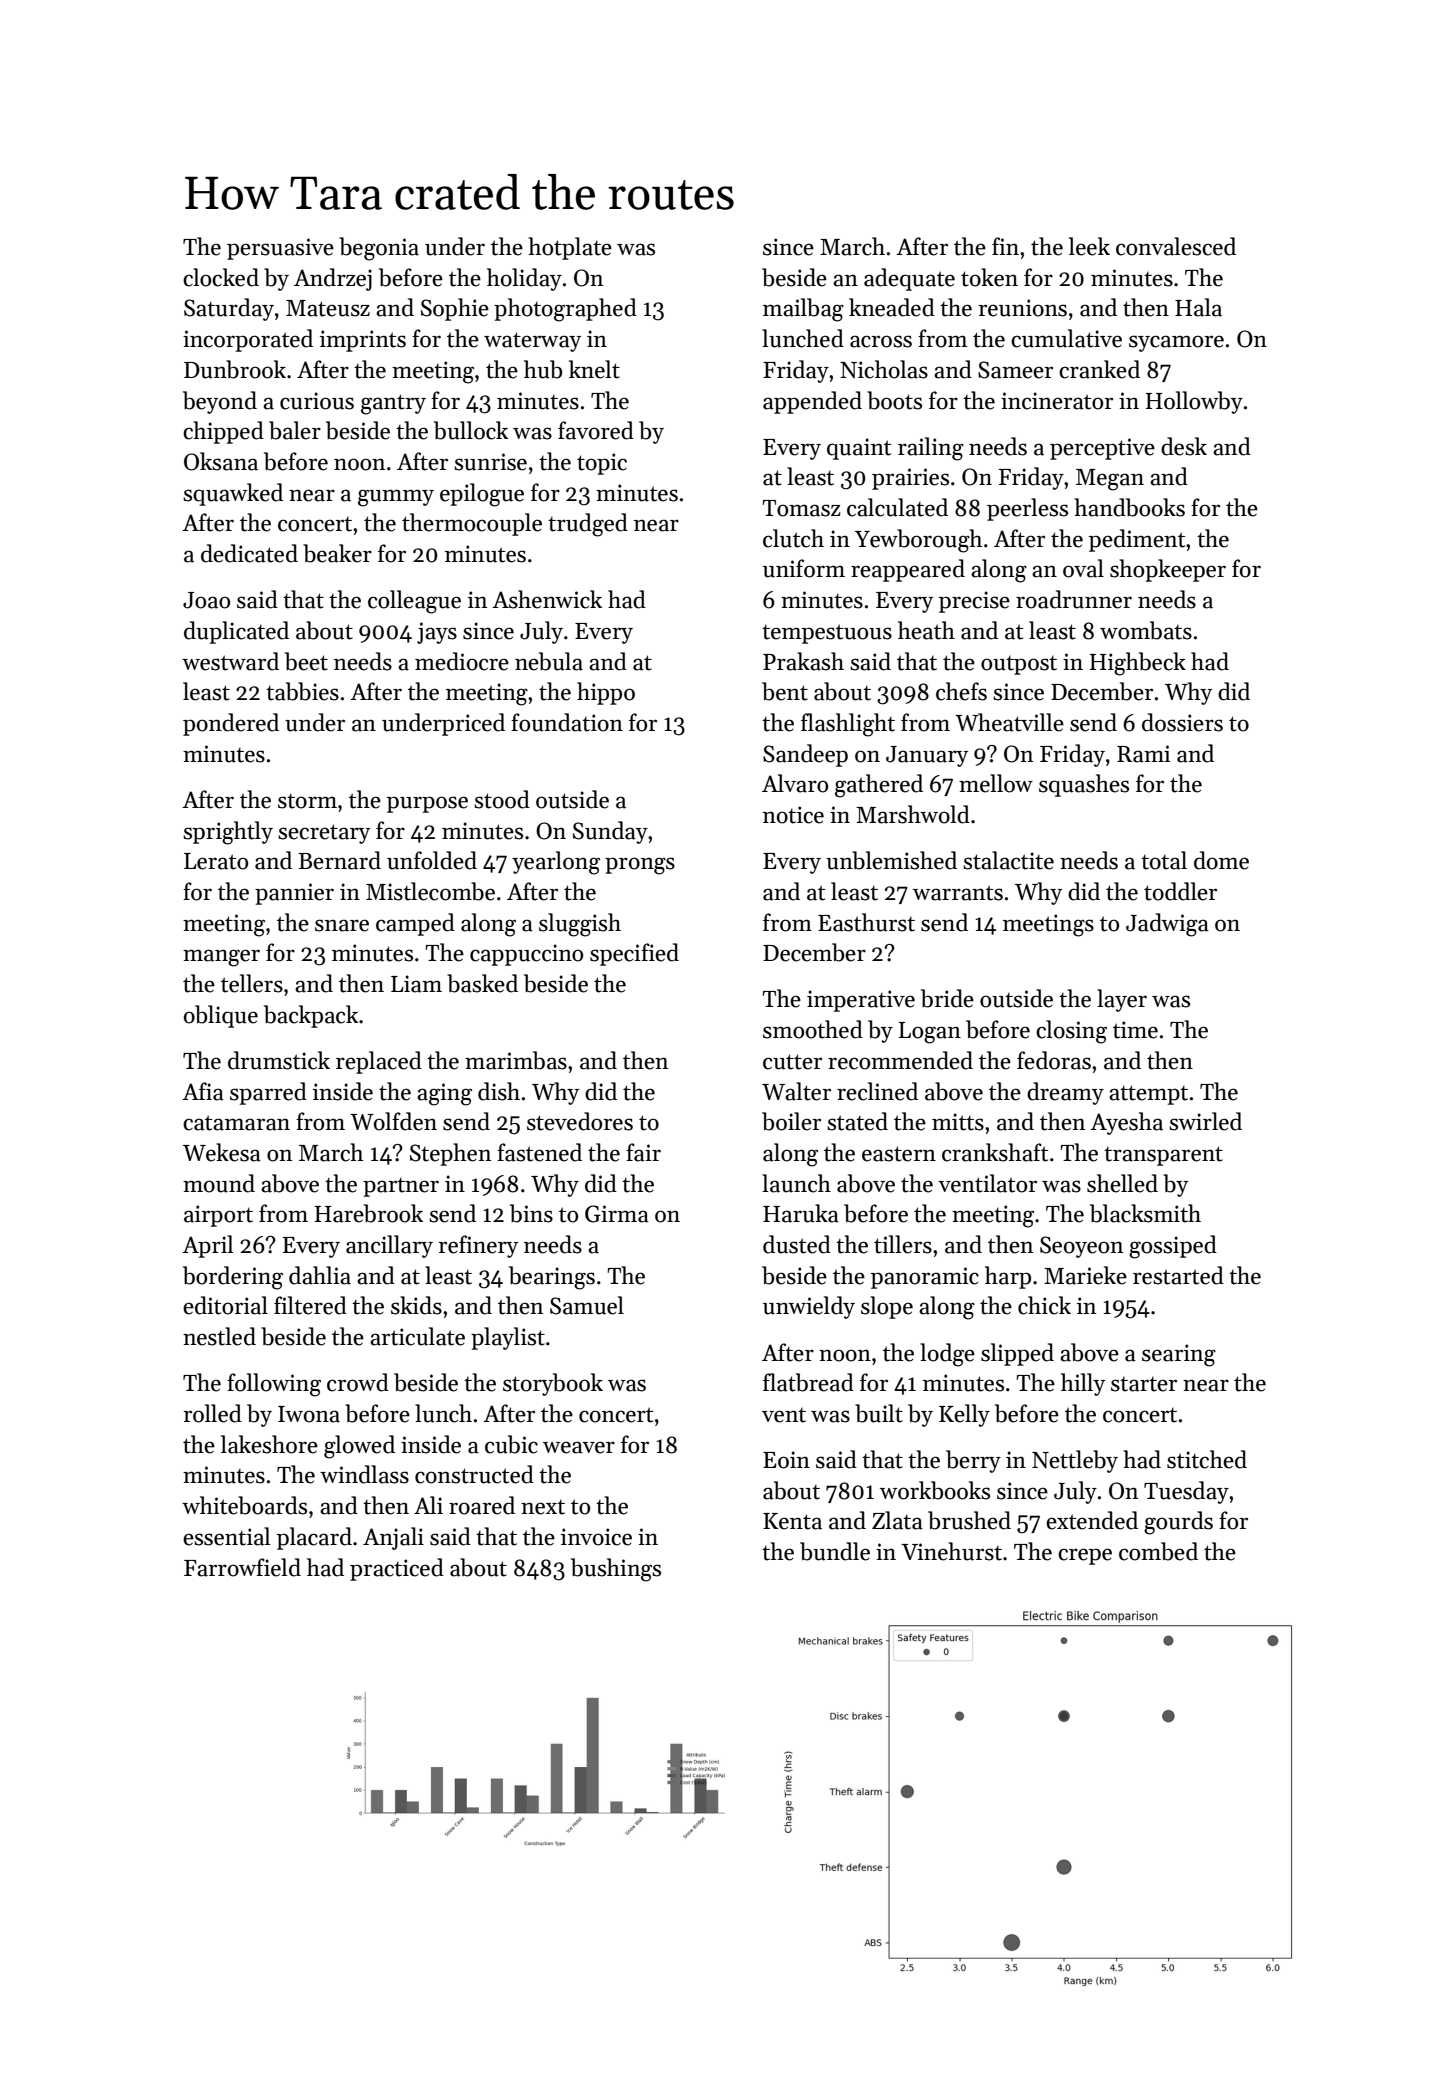  I want to click on cumulative, so click(1066, 338).
